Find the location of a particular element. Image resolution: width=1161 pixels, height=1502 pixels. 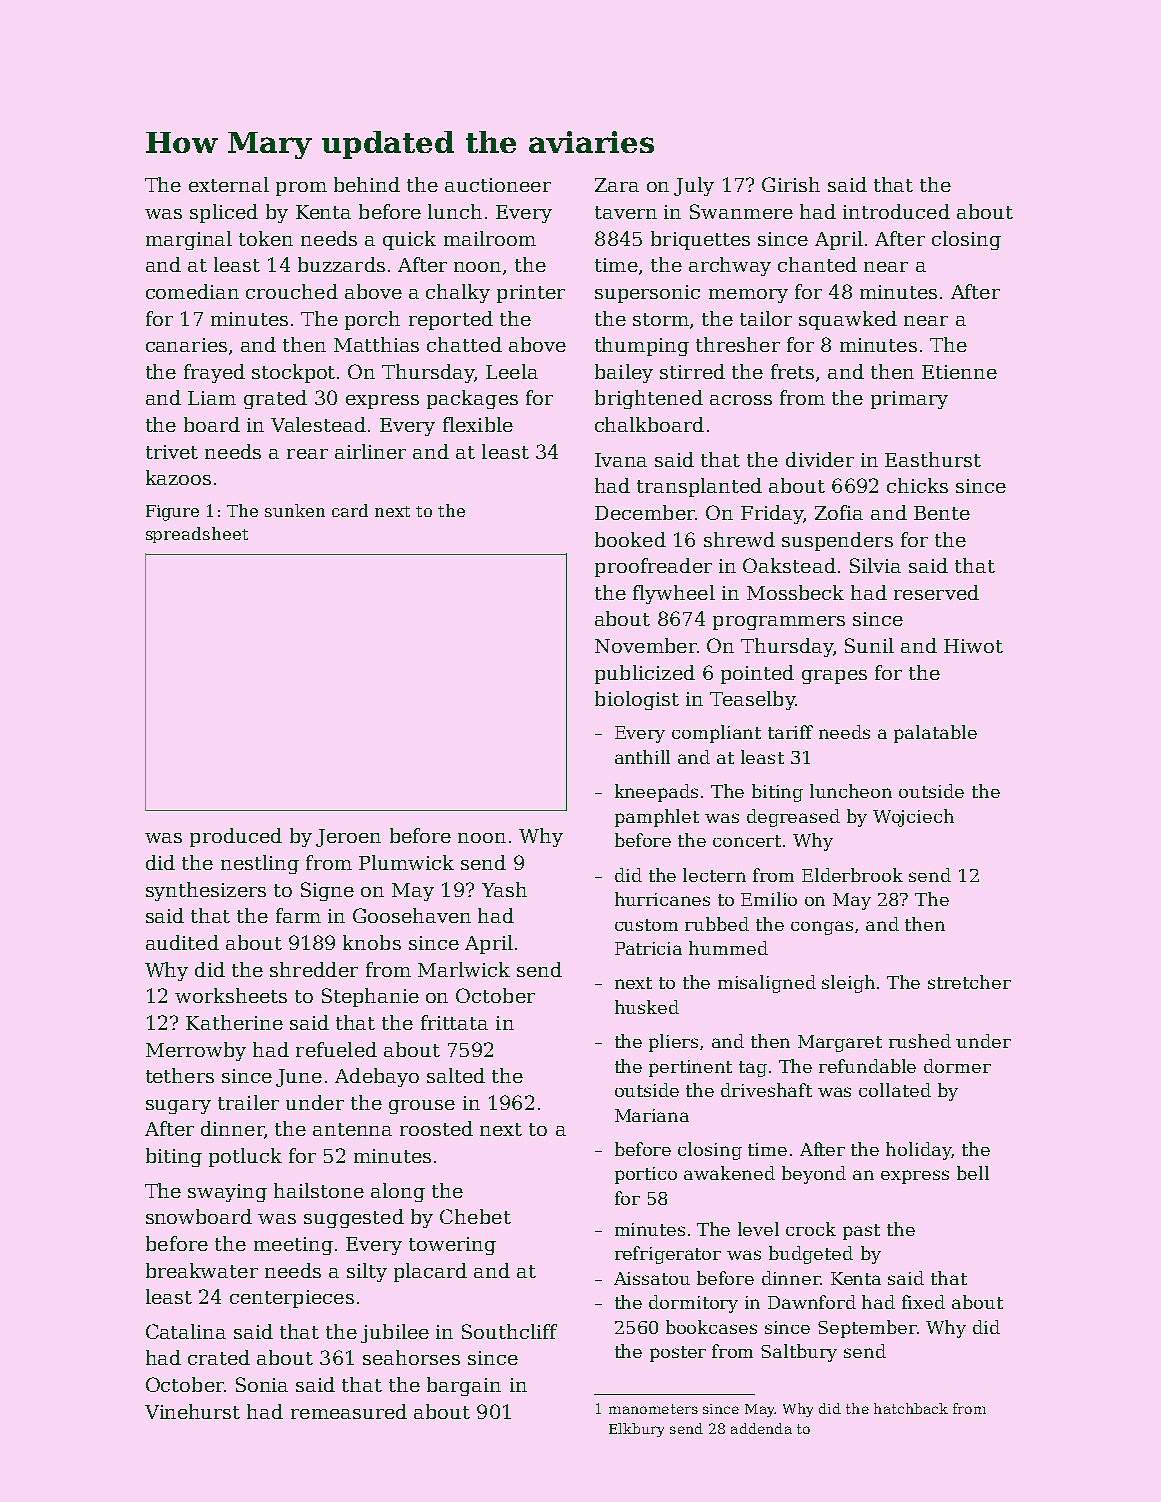

breakwater is located at coordinates (202, 1270).
